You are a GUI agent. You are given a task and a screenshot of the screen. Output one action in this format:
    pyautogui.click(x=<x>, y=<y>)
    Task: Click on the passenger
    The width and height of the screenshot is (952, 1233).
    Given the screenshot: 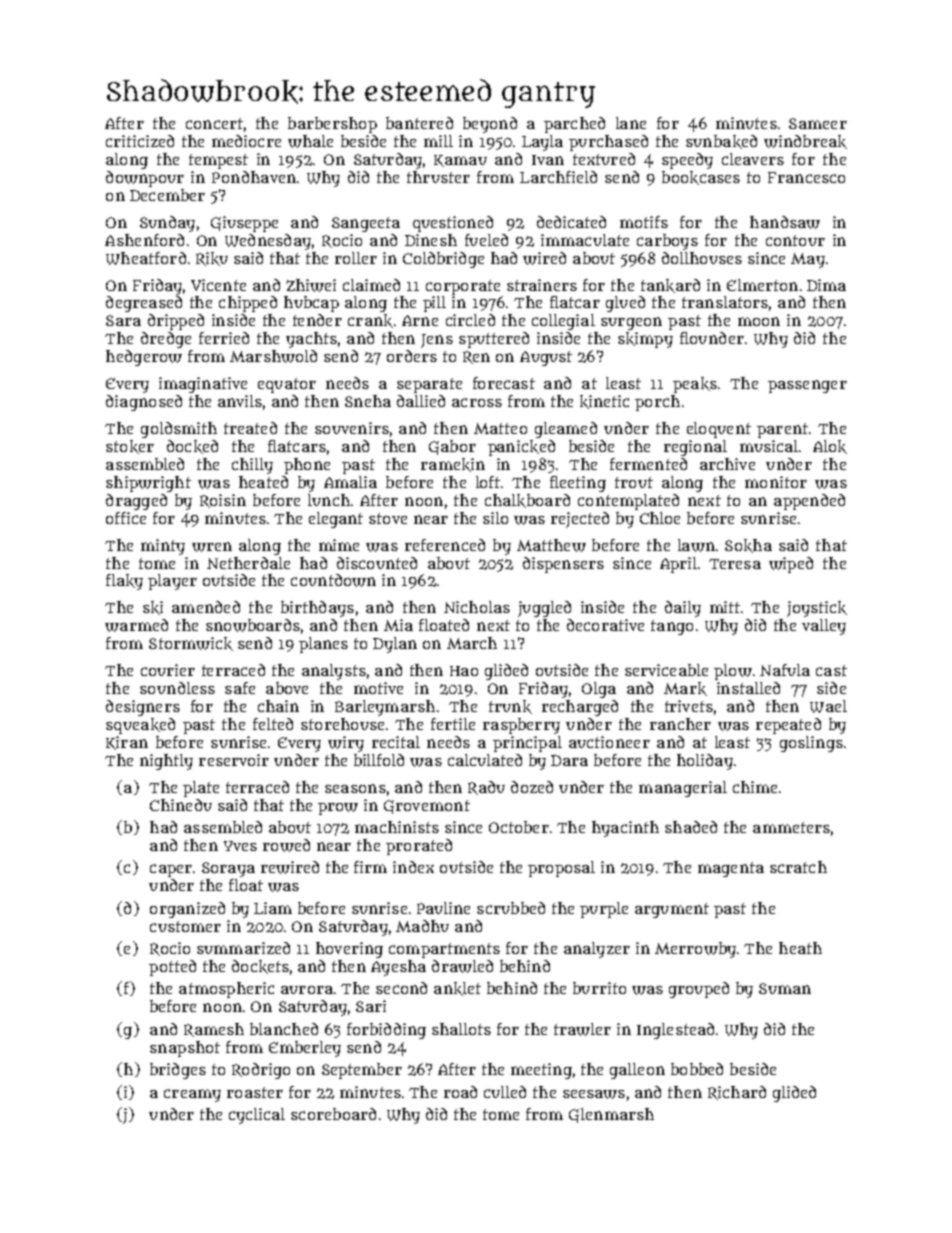 What is the action you would take?
    pyautogui.click(x=807, y=386)
